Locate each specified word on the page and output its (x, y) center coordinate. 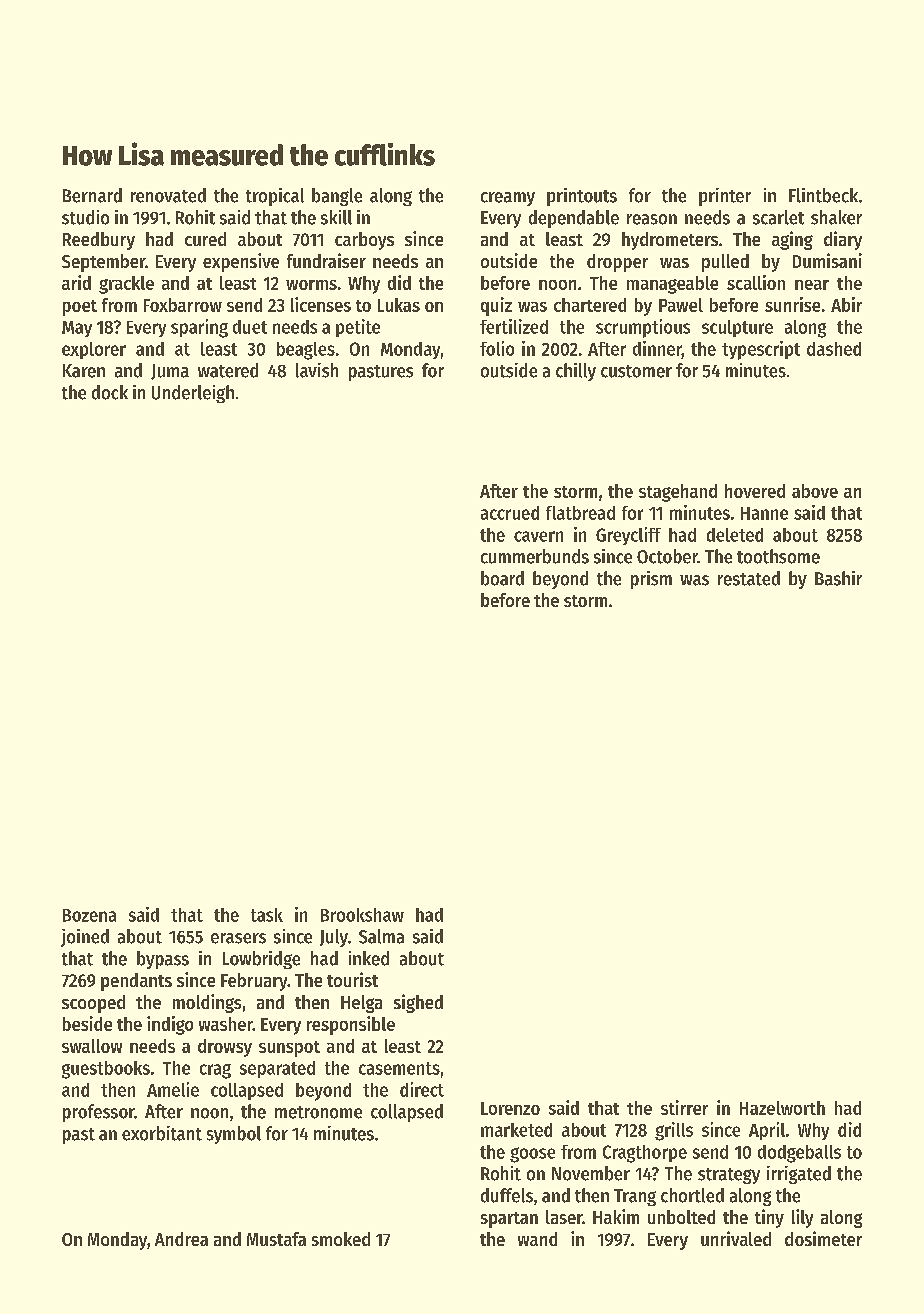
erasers (238, 938)
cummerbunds (535, 556)
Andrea (181, 1239)
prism (651, 580)
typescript (761, 350)
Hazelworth (782, 1108)
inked (369, 958)
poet (80, 308)
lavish (317, 370)
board (502, 578)
